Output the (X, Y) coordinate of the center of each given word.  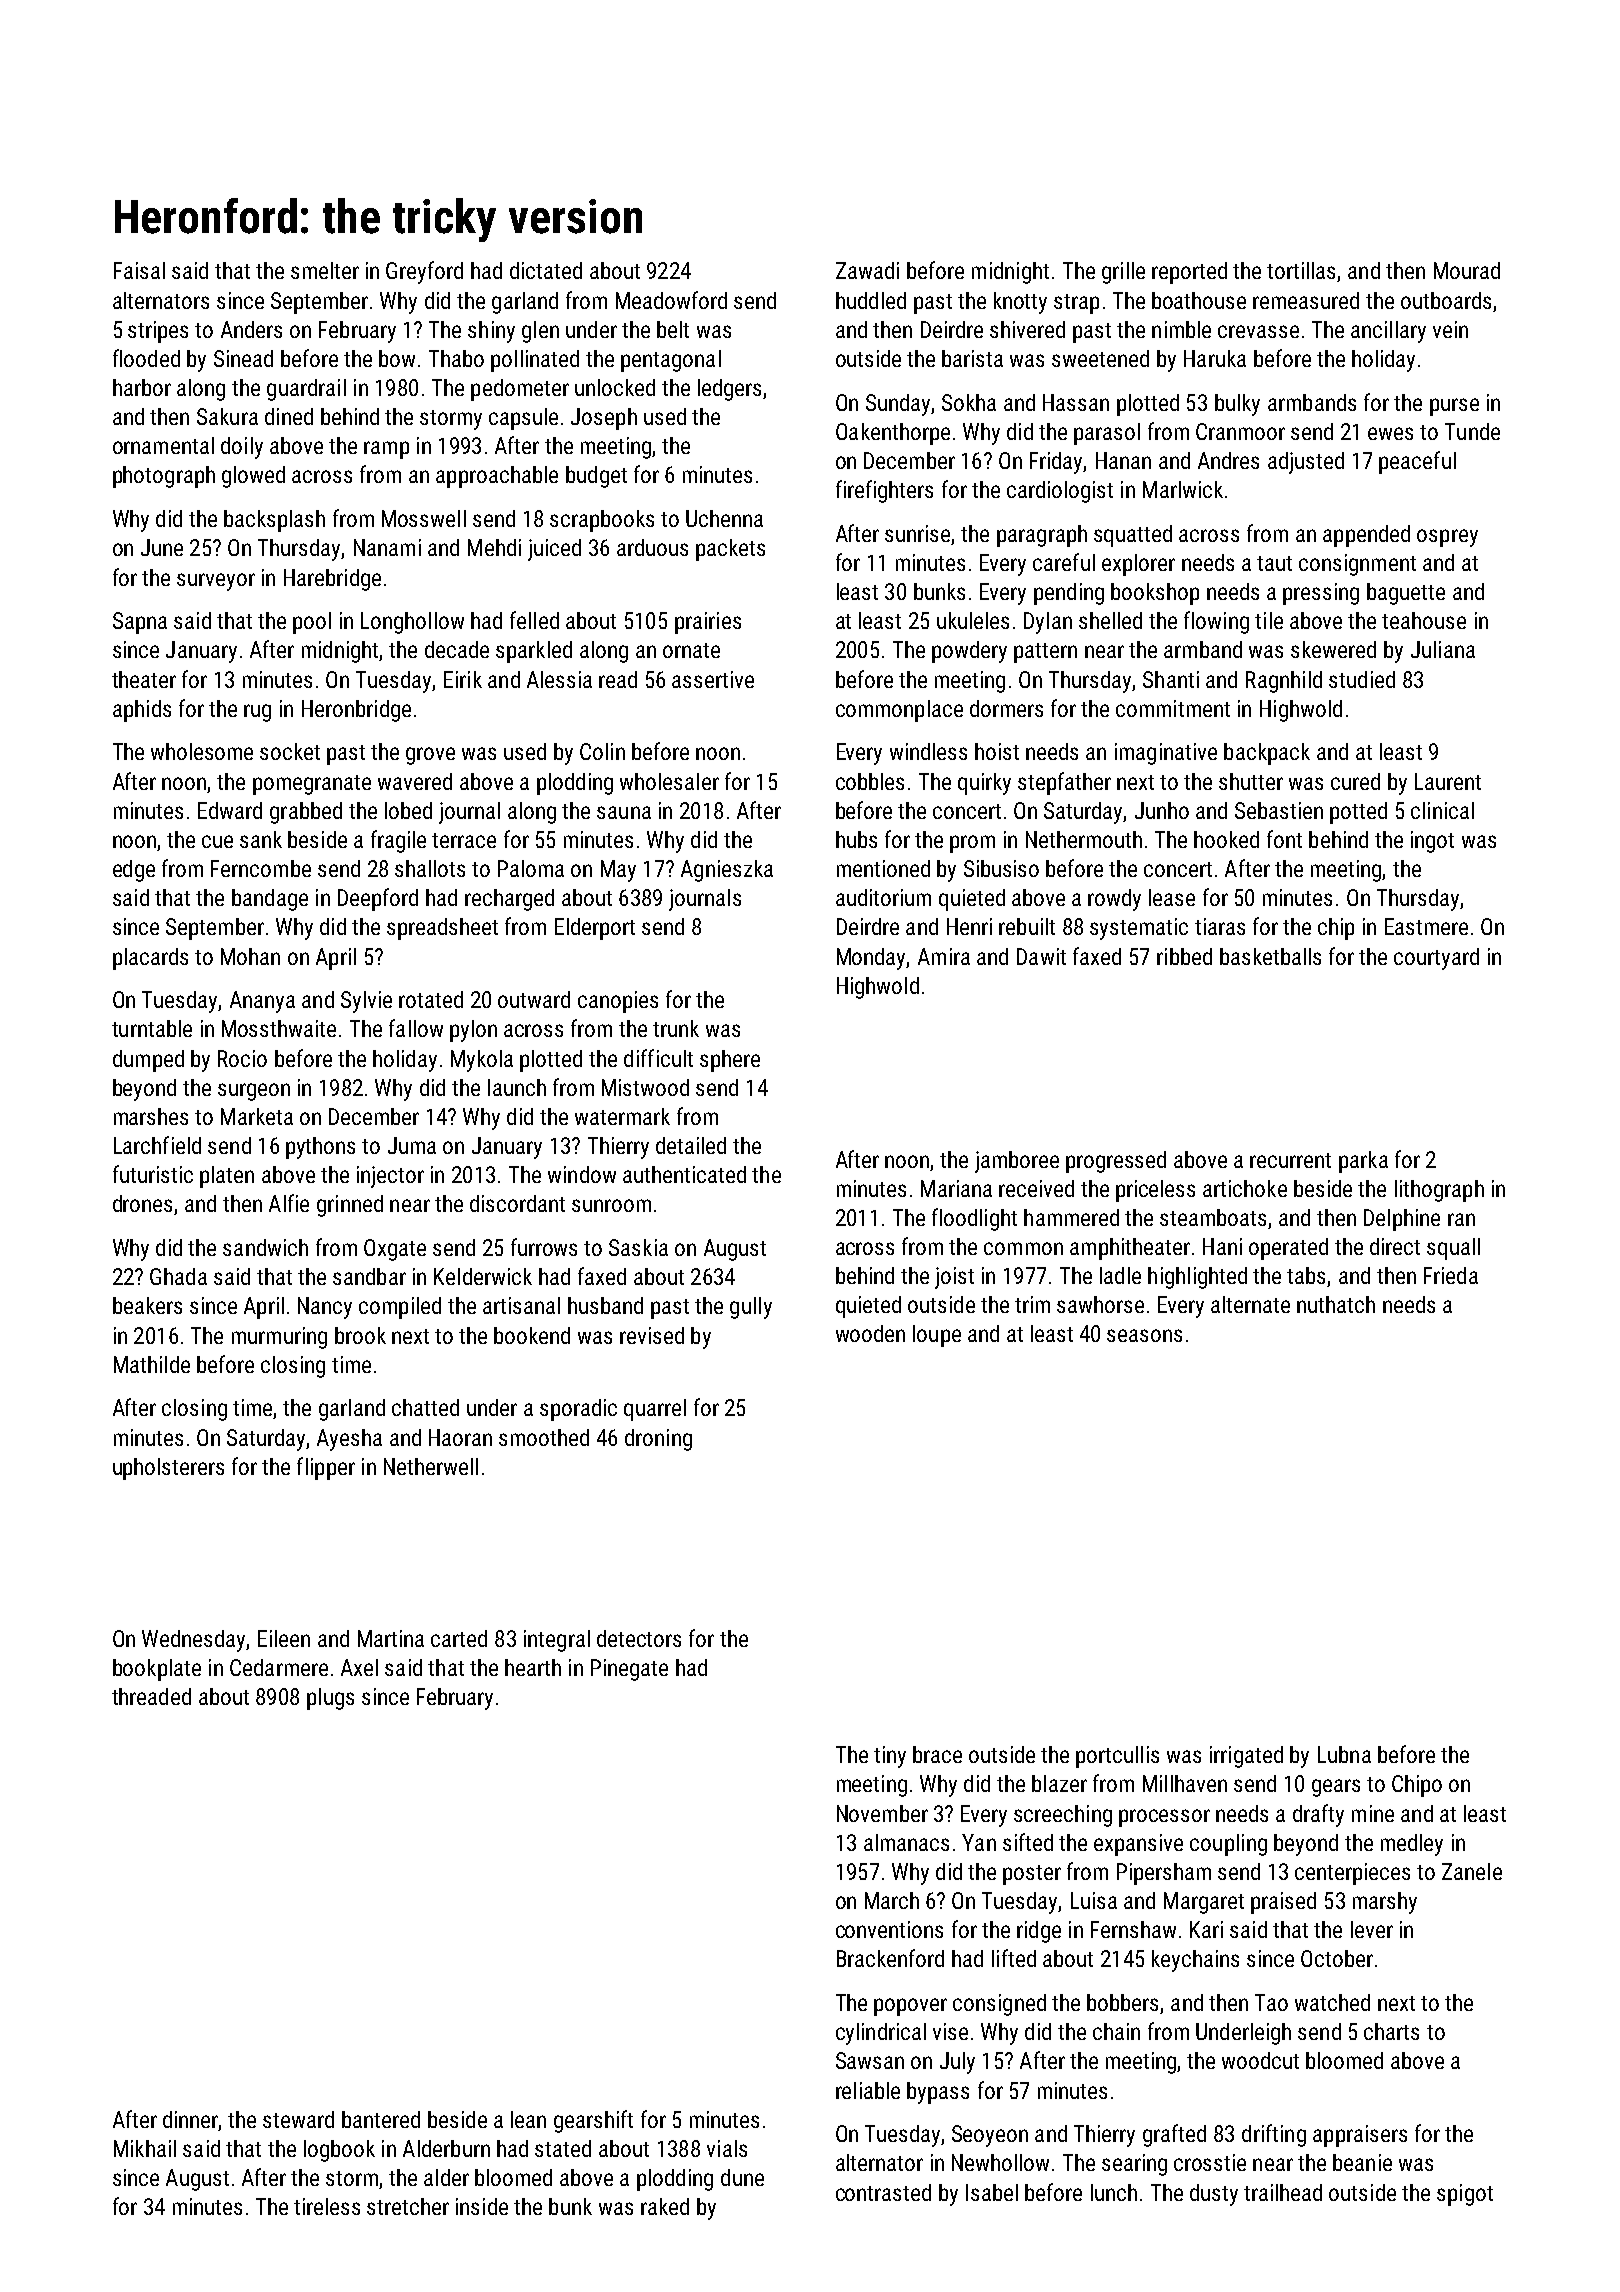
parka (1363, 1162)
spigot (1465, 2195)
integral (557, 1641)
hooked (1226, 839)
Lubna (1344, 1754)
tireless (327, 2206)
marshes (151, 1116)
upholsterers (168, 1469)
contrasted (883, 2192)
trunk (676, 1028)
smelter (325, 270)
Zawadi (867, 270)
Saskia (638, 1247)
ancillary (1388, 332)
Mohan (250, 956)
